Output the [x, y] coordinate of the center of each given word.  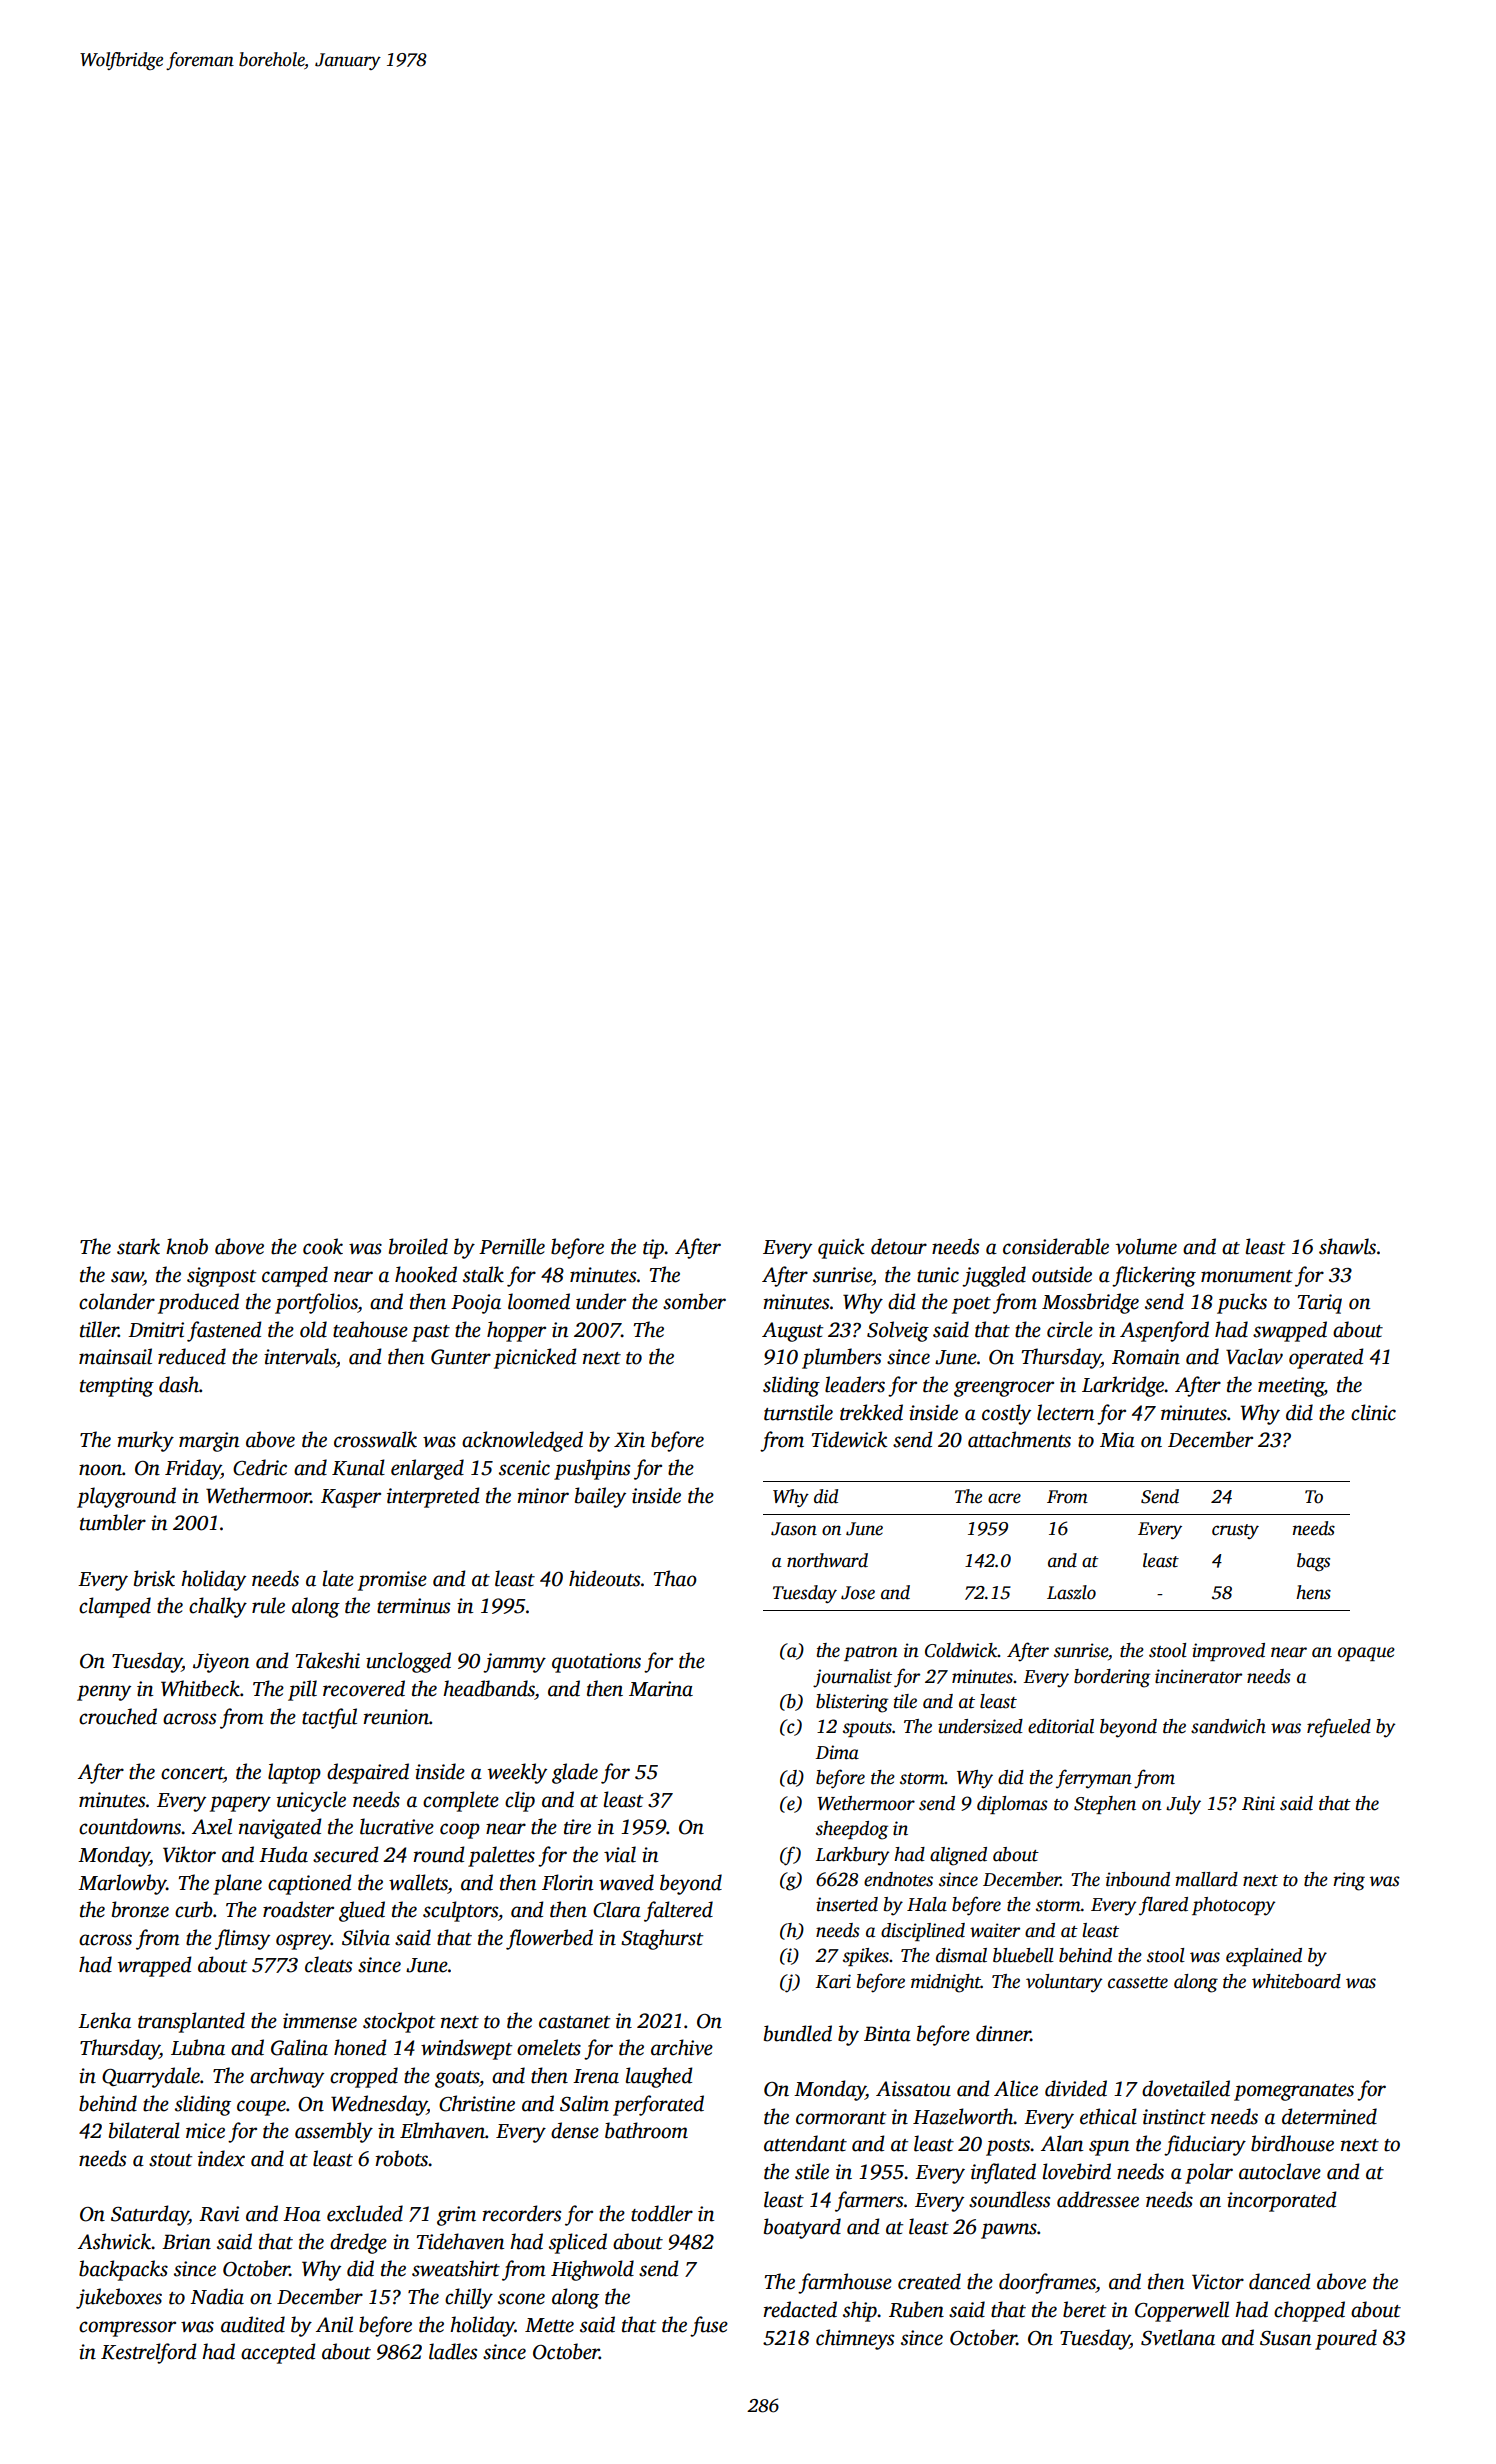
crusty [1235, 1531]
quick [841, 1248]
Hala [927, 1904]
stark [138, 1246]
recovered [364, 1688]
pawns [1009, 2231]
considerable [1056, 1246]
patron [871, 1653]
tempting [117, 1387]
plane [237, 1884]
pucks [1242, 1303]
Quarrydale [151, 2077]
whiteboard [1296, 1981]
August [792, 1332]
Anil [334, 2324]
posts [1008, 2147]
